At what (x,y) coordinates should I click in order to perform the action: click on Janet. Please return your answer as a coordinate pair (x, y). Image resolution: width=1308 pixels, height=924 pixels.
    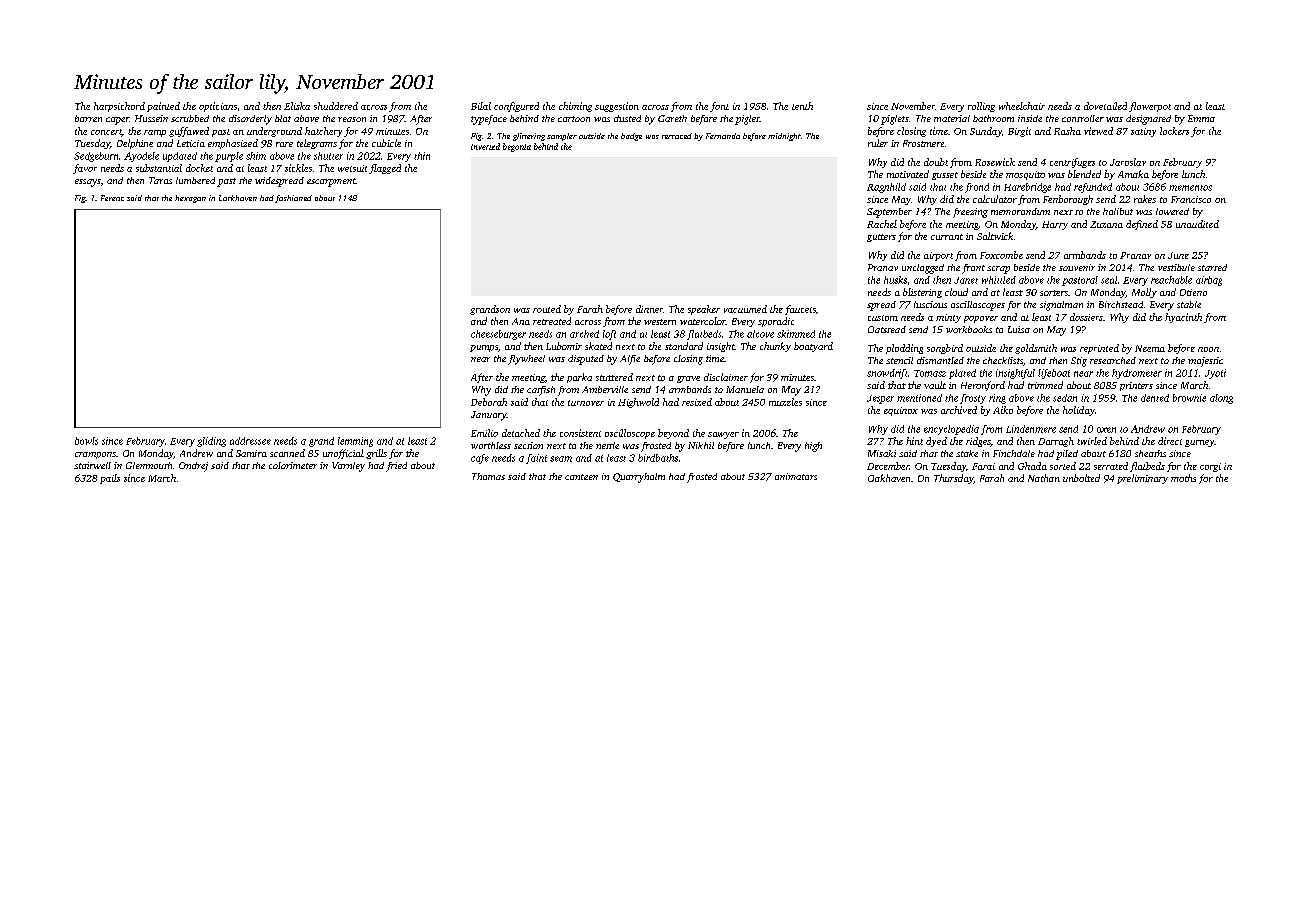
    Looking at the image, I should click on (966, 280).
